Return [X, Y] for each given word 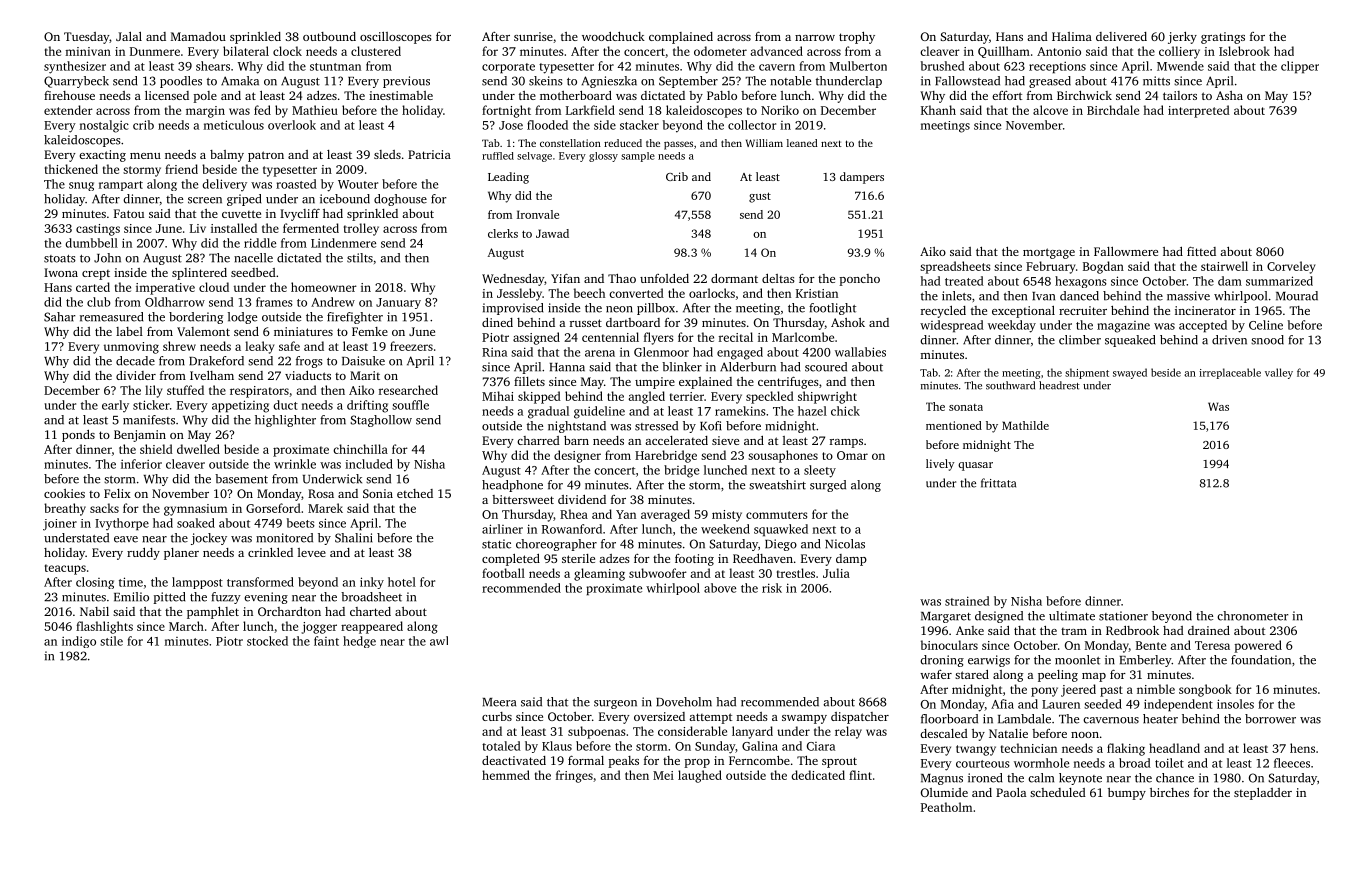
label [129, 331]
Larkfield [590, 110]
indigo [79, 642]
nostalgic [104, 126]
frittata [998, 483]
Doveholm [684, 702]
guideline [599, 412]
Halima [1072, 36]
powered [1258, 646]
